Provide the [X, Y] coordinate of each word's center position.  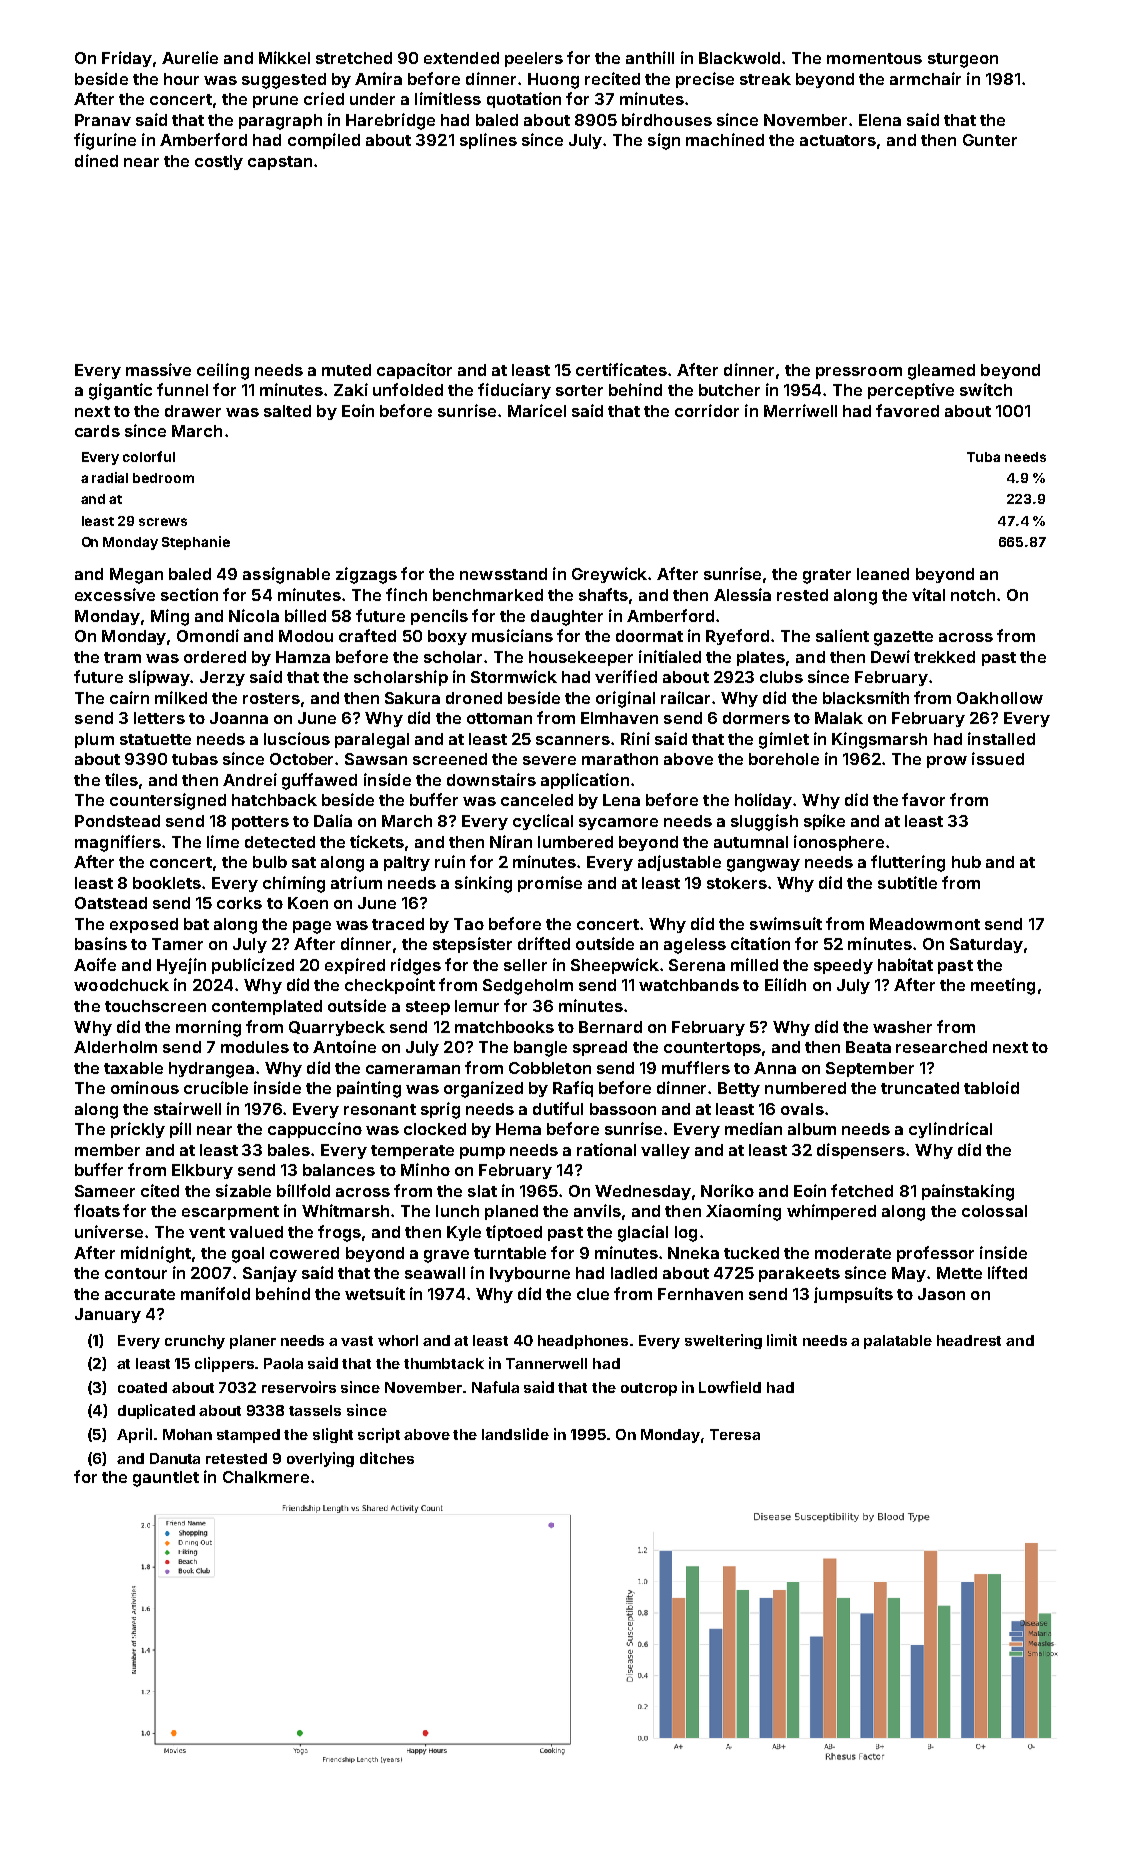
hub [966, 862]
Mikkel [284, 57]
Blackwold [739, 58]
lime [223, 841]
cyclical [543, 822]
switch [986, 389]
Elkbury [202, 1171]
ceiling [223, 371]
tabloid [991, 1087]
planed [511, 1212]
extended [461, 58]
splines [488, 141]
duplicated [156, 1411]
